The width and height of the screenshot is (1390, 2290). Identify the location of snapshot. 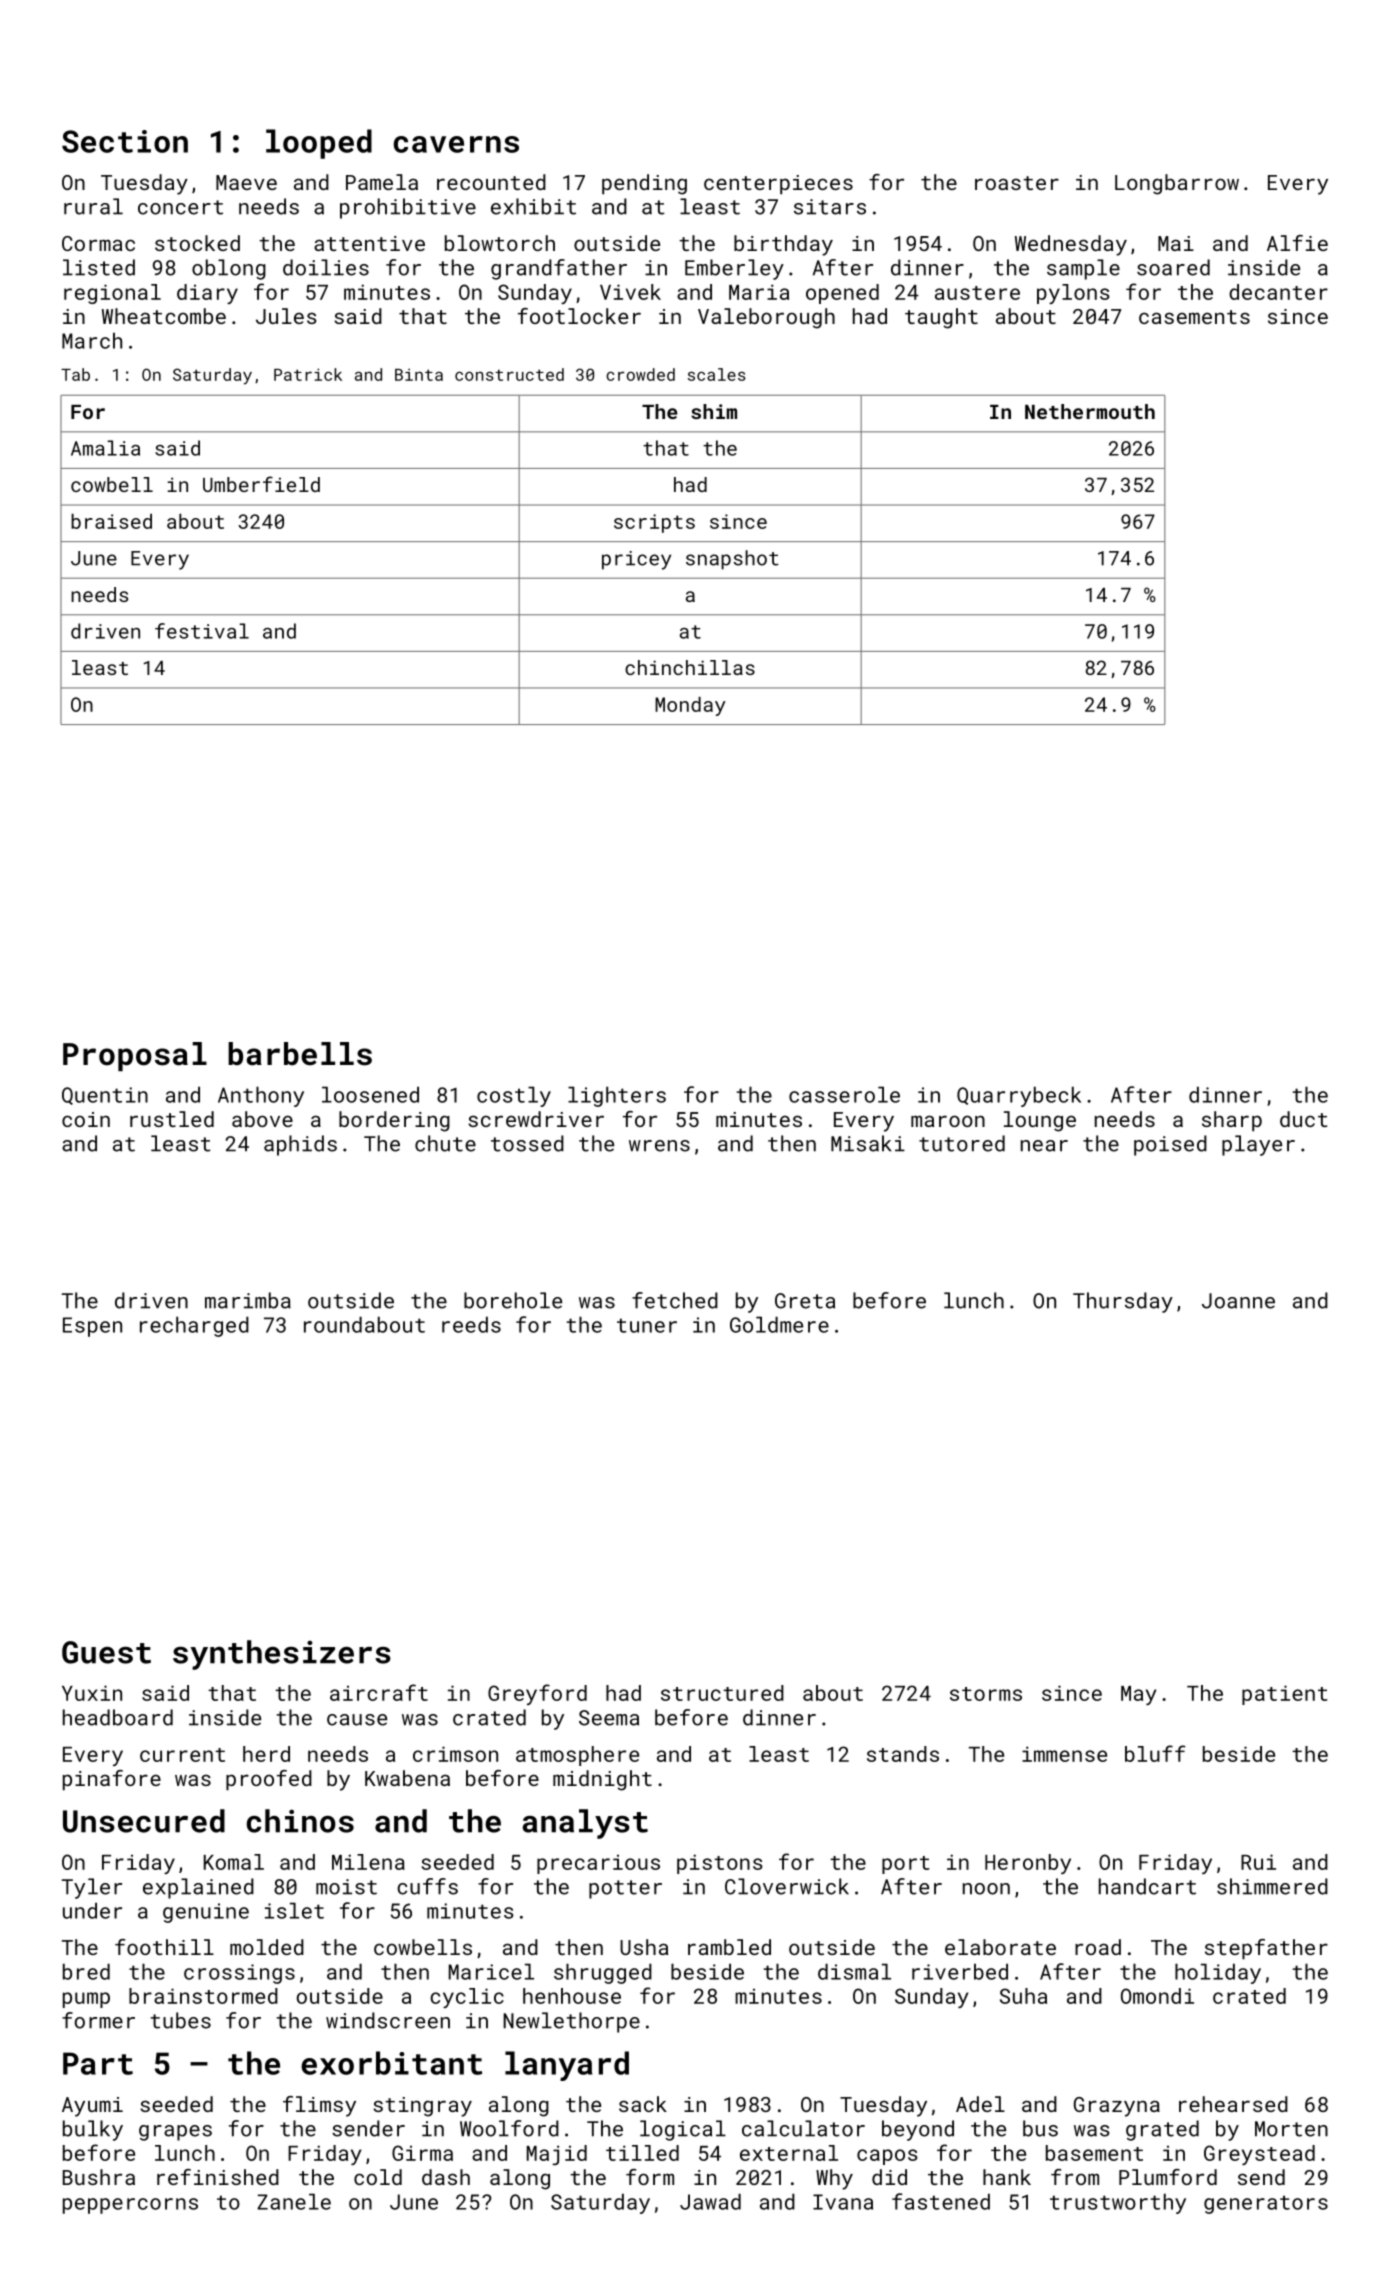
(732, 560).
